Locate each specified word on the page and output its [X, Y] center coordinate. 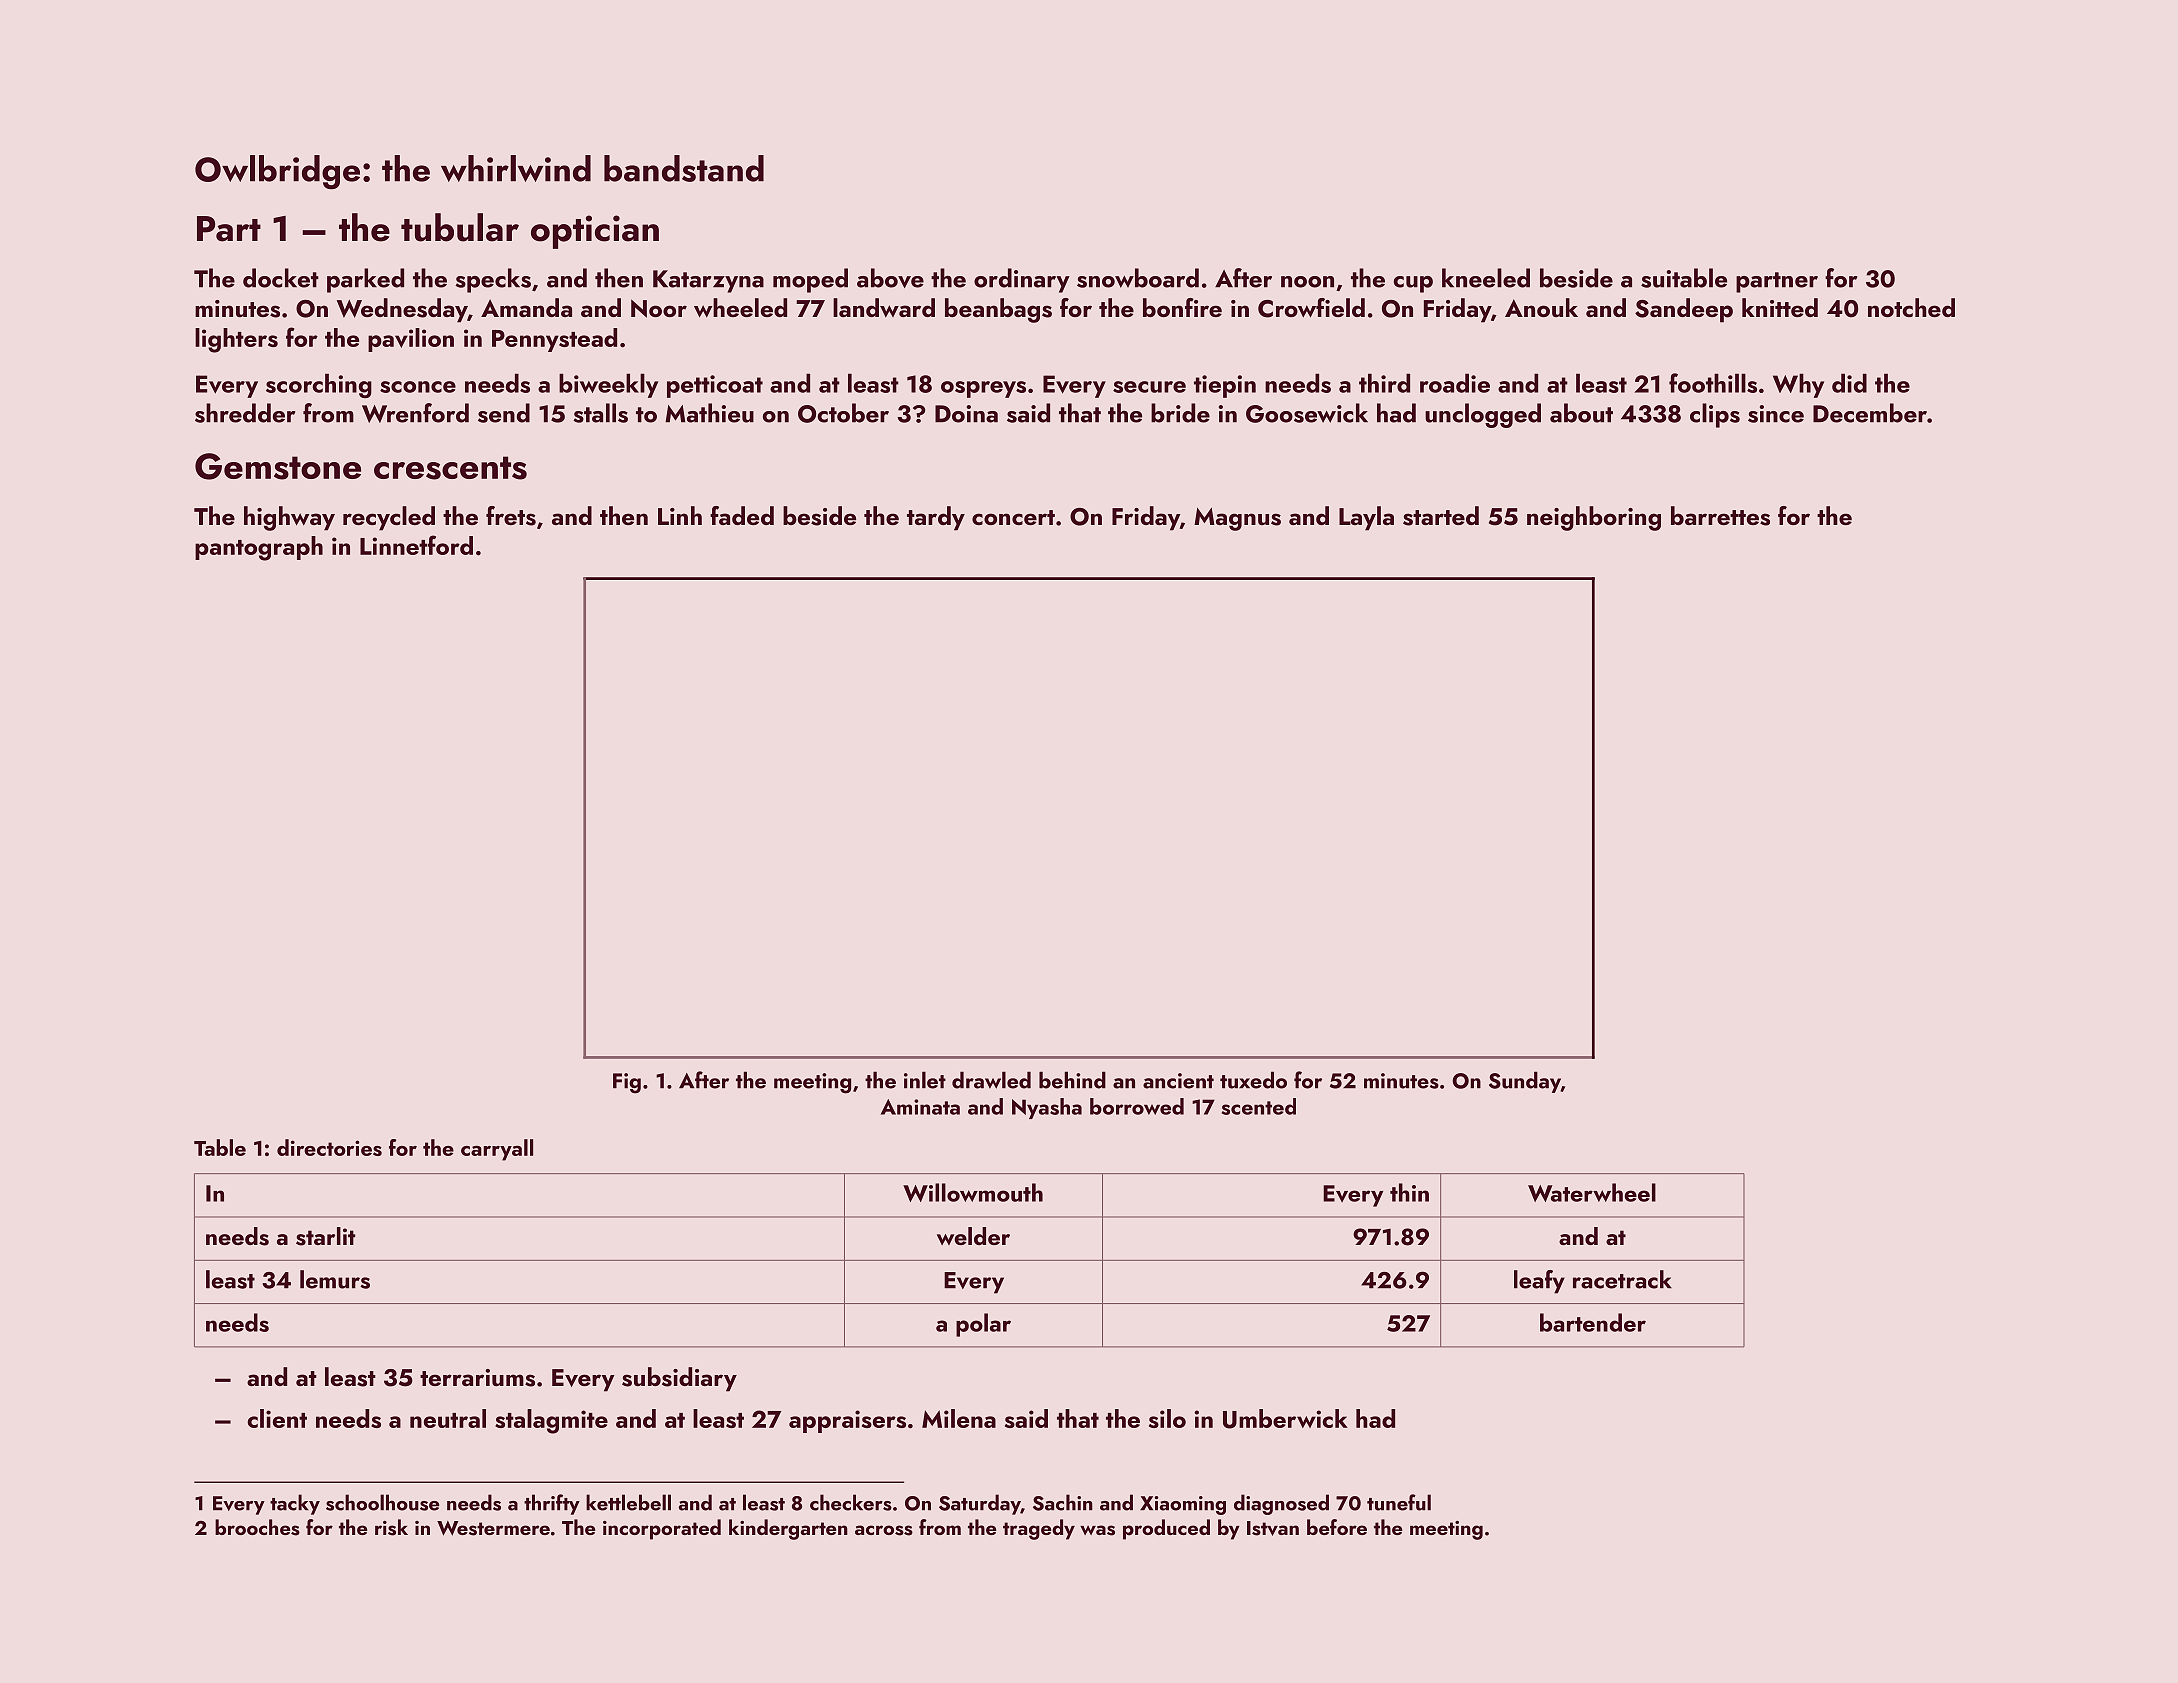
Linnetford [416, 545]
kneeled [1486, 278]
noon [1307, 282]
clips [1715, 415]
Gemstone [278, 466]
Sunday [1525, 1082]
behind [1072, 1080]
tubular [460, 227]
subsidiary [679, 1379]
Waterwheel [1592, 1192]
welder [973, 1236]
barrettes [1720, 516]
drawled [991, 1080]
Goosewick [1307, 413]
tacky [295, 1504]
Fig [627, 1083]
